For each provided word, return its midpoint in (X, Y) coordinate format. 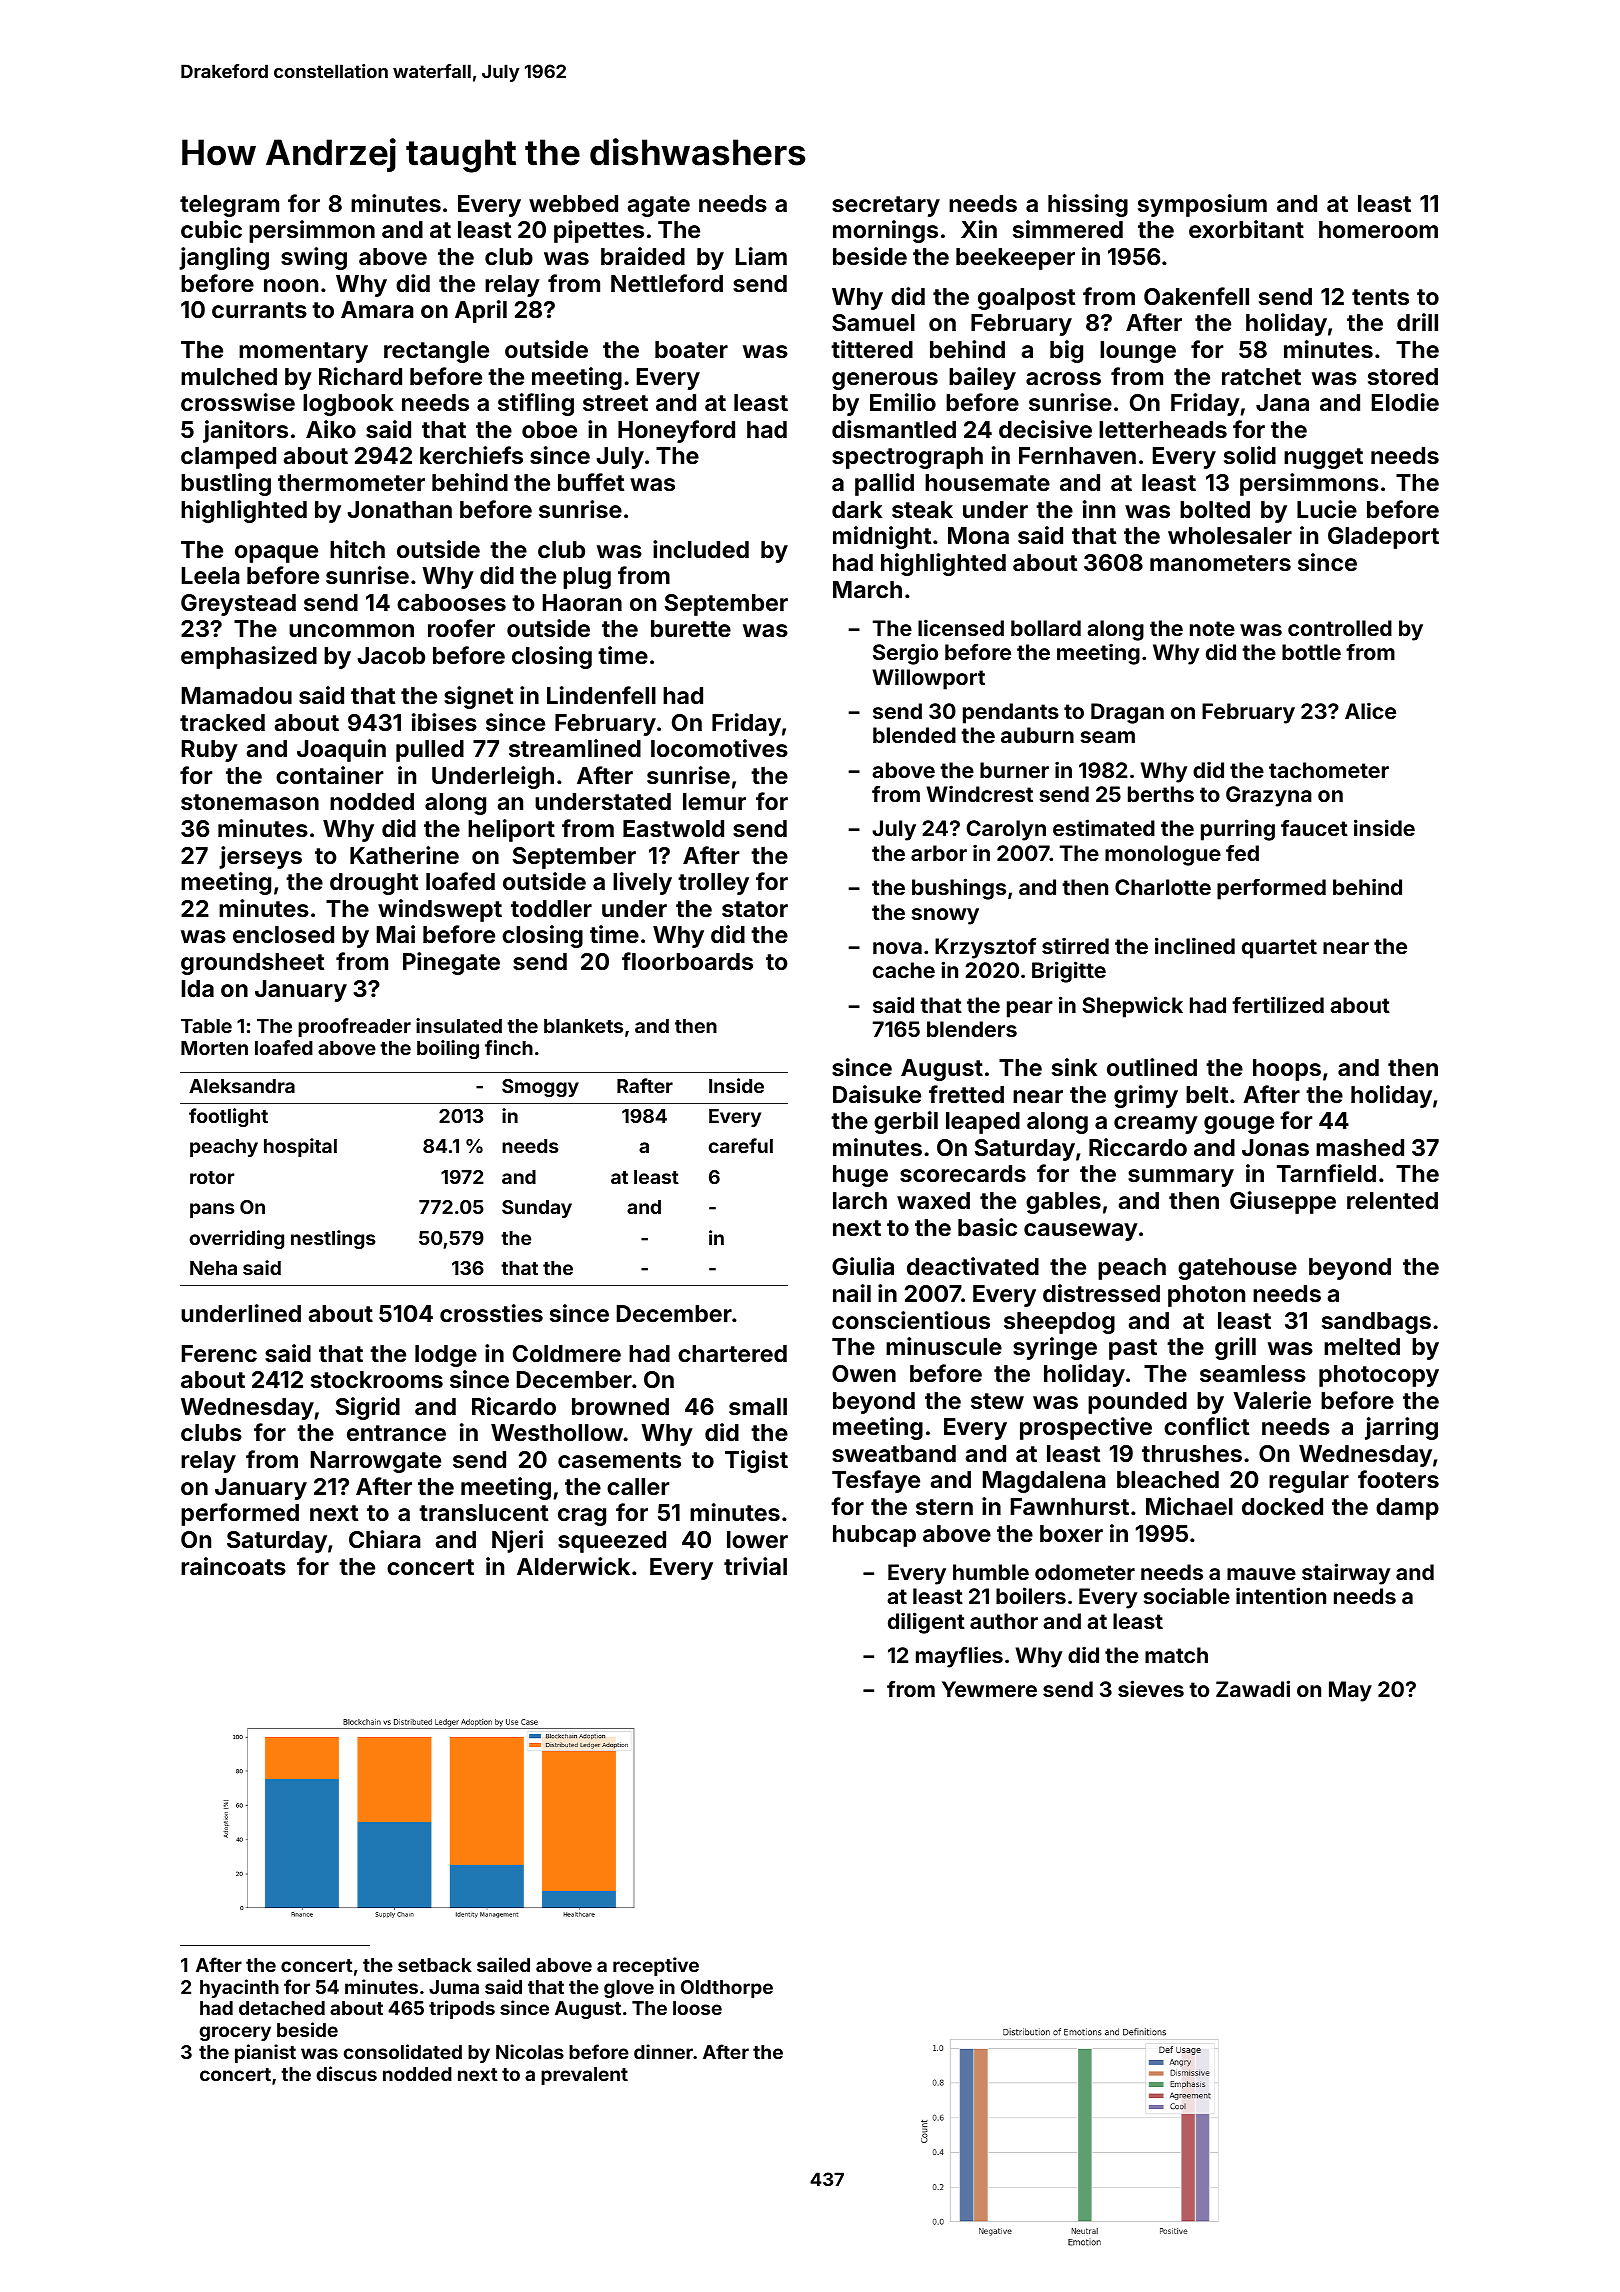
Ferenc (219, 1353)
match (1176, 1655)
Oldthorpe (727, 1989)
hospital (300, 1147)
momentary (303, 352)
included (701, 549)
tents (1380, 297)
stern (944, 1507)
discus (347, 2073)
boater (691, 349)
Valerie (1272, 1400)
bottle (1311, 652)
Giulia (863, 1266)
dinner (663, 2051)
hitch (357, 549)
